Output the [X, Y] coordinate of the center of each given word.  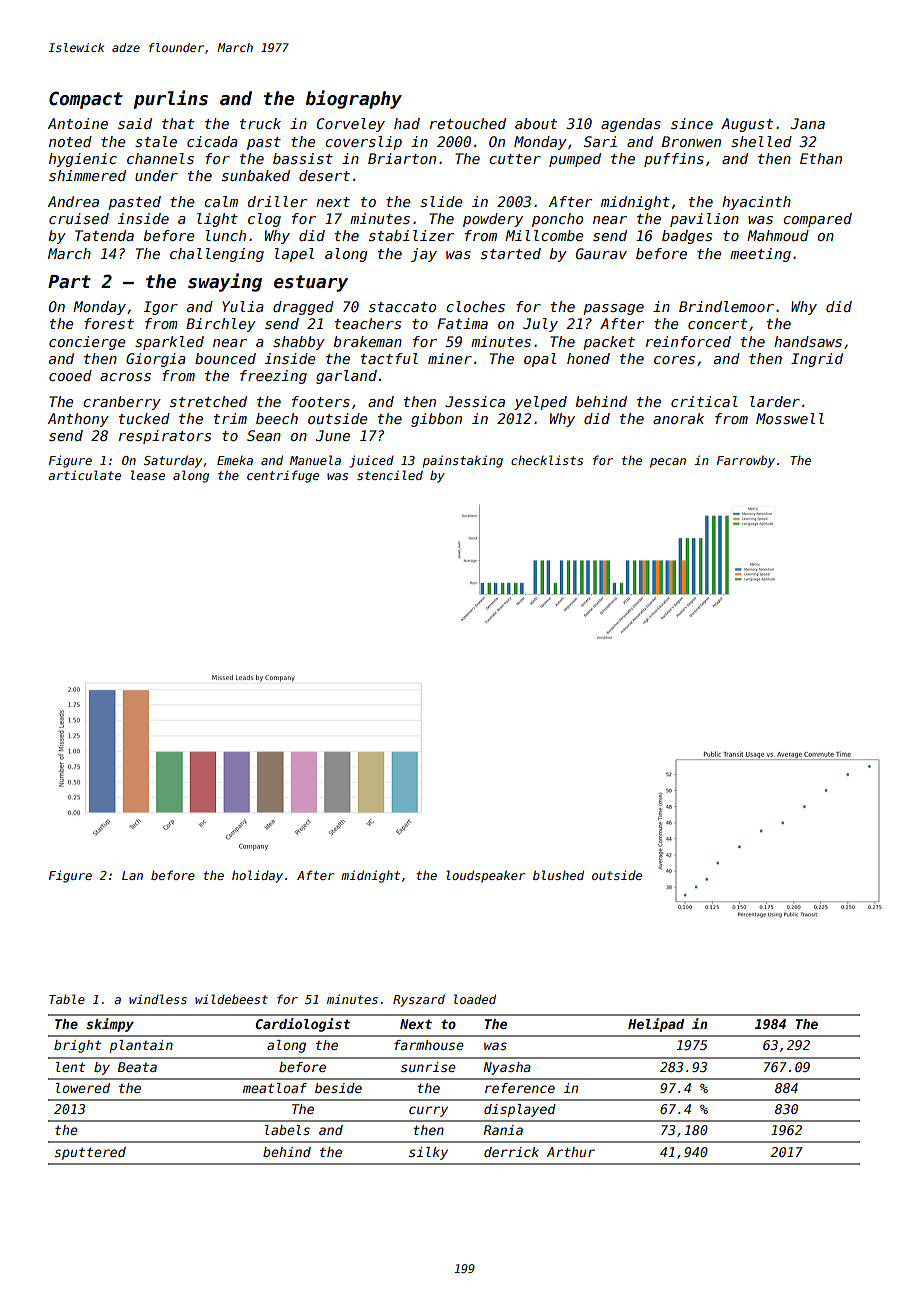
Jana [808, 123]
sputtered [90, 1153]
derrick [511, 1152]
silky [428, 1153]
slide [441, 201]
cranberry [122, 403]
